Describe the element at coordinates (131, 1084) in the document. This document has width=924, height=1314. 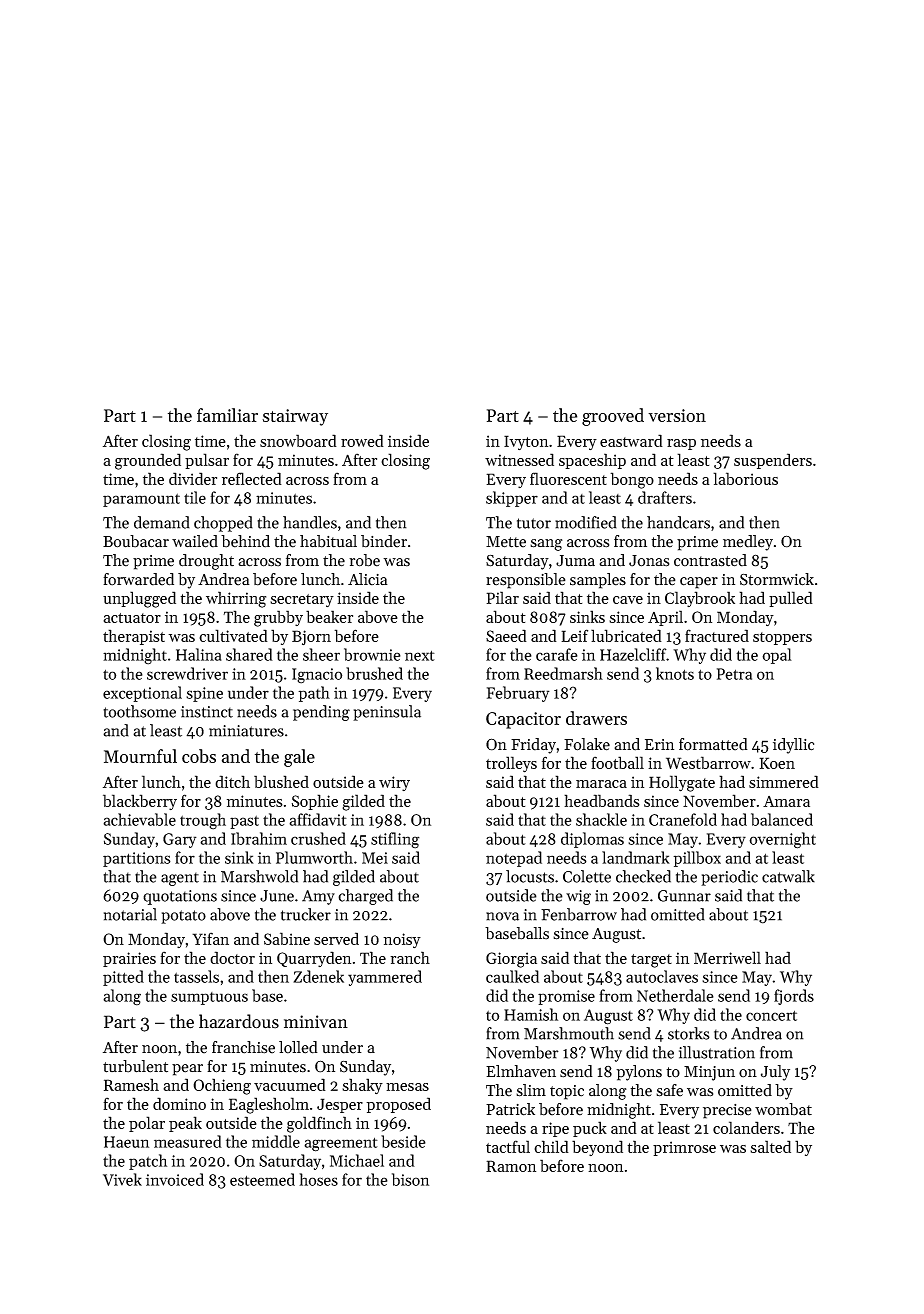
I see `Ramesh` at that location.
